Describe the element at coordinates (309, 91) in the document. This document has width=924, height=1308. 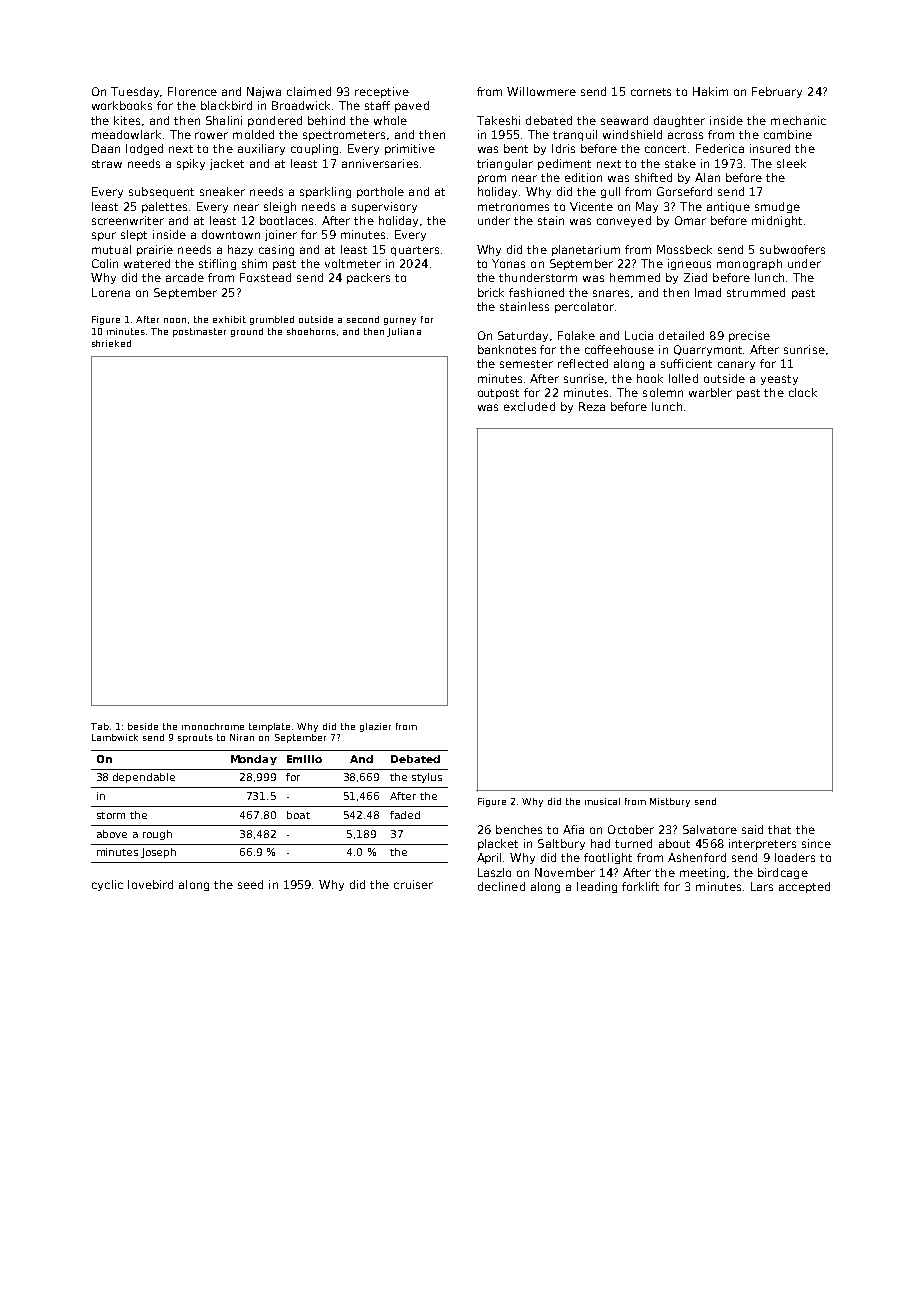
I see `claimed` at that location.
